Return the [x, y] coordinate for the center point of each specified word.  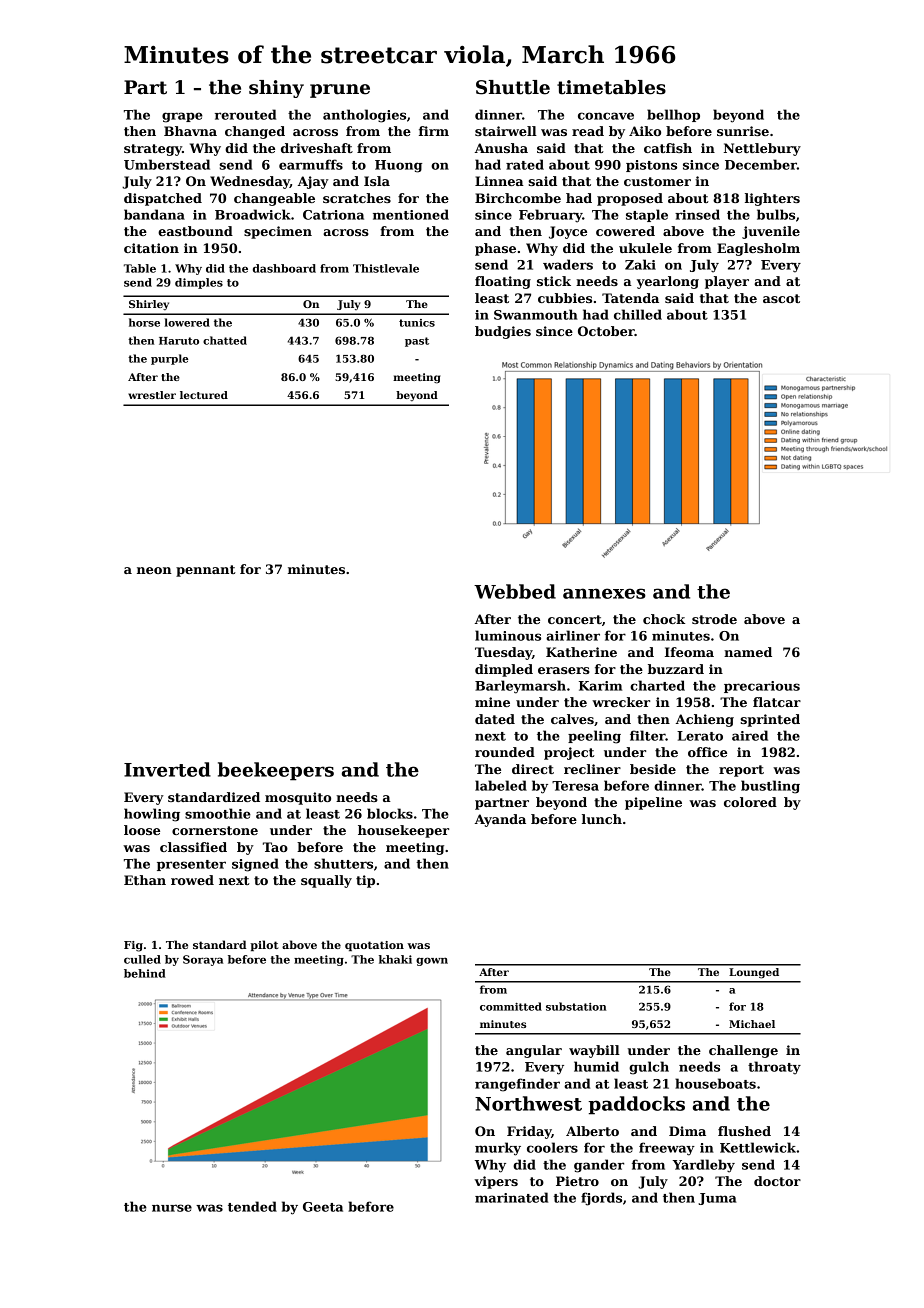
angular [534, 1051]
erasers [564, 670]
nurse [172, 1208]
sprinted [770, 720]
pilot [264, 945]
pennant [206, 571]
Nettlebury [762, 149]
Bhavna [190, 131]
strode [714, 619]
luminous [508, 635]
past [417, 342]
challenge [743, 1051]
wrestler [152, 395]
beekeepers [276, 771]
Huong [398, 166]
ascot [781, 298]
